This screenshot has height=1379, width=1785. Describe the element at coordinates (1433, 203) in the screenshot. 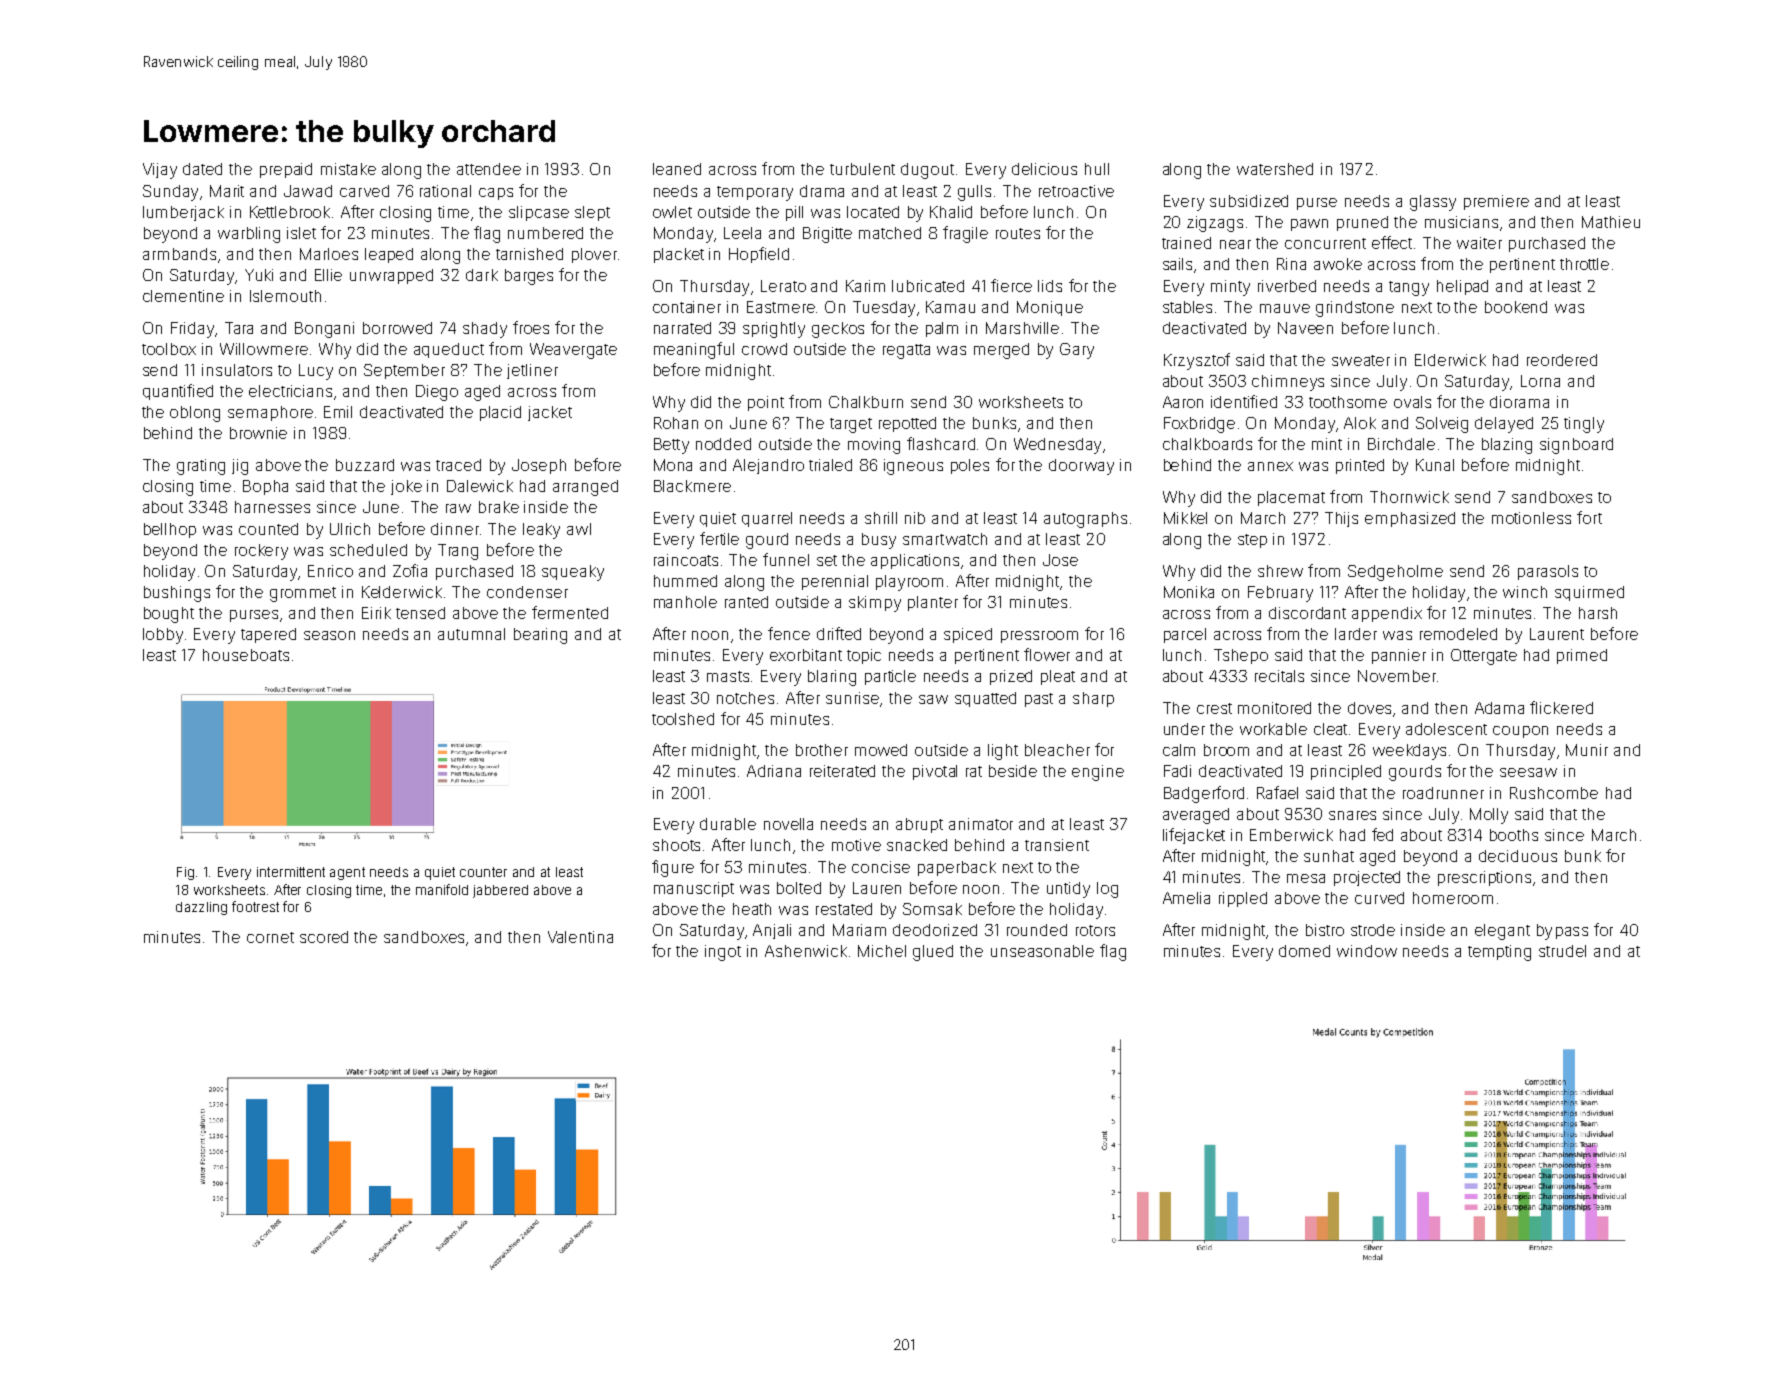

I see `glassy` at that location.
